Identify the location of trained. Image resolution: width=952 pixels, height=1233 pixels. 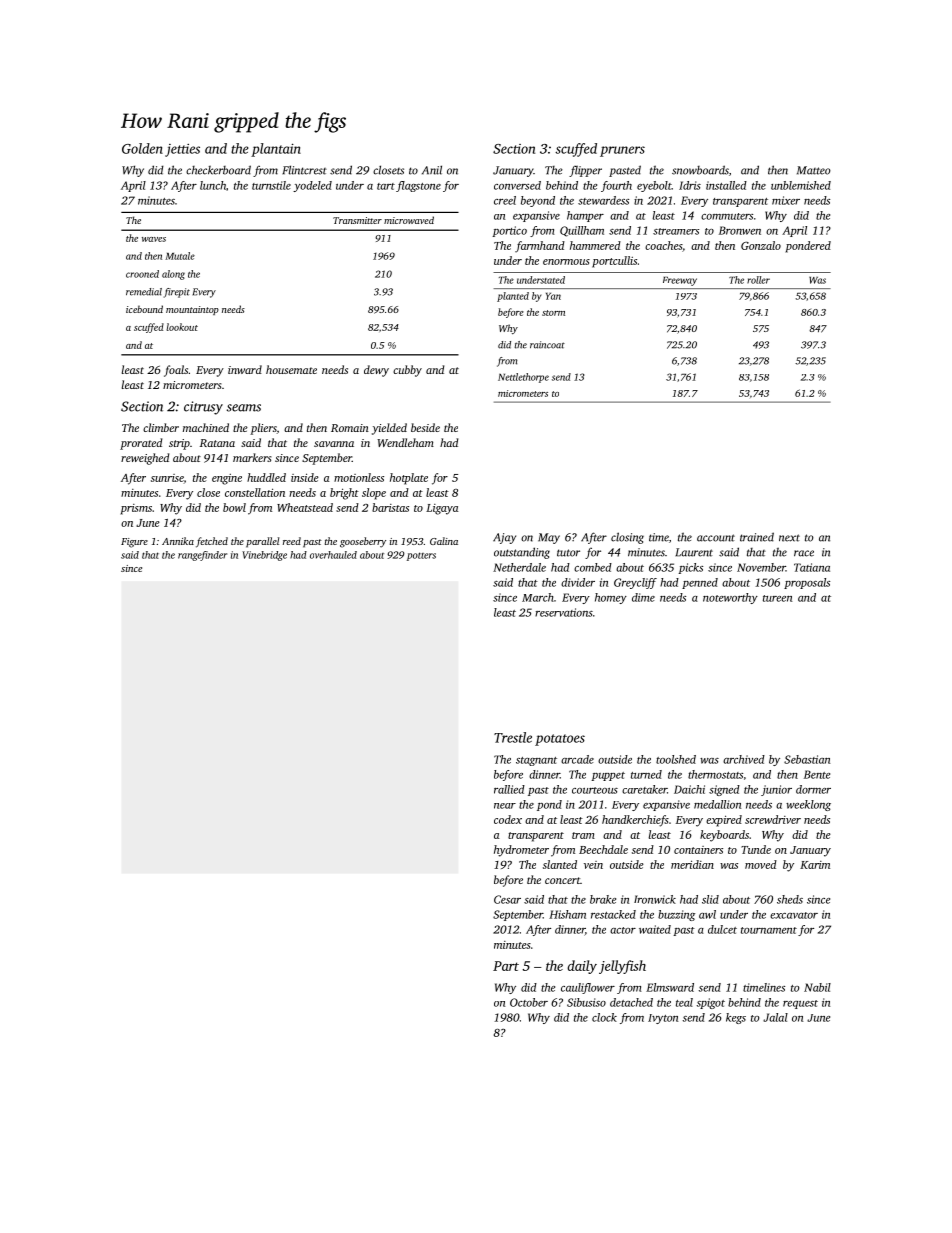
(757, 537).
